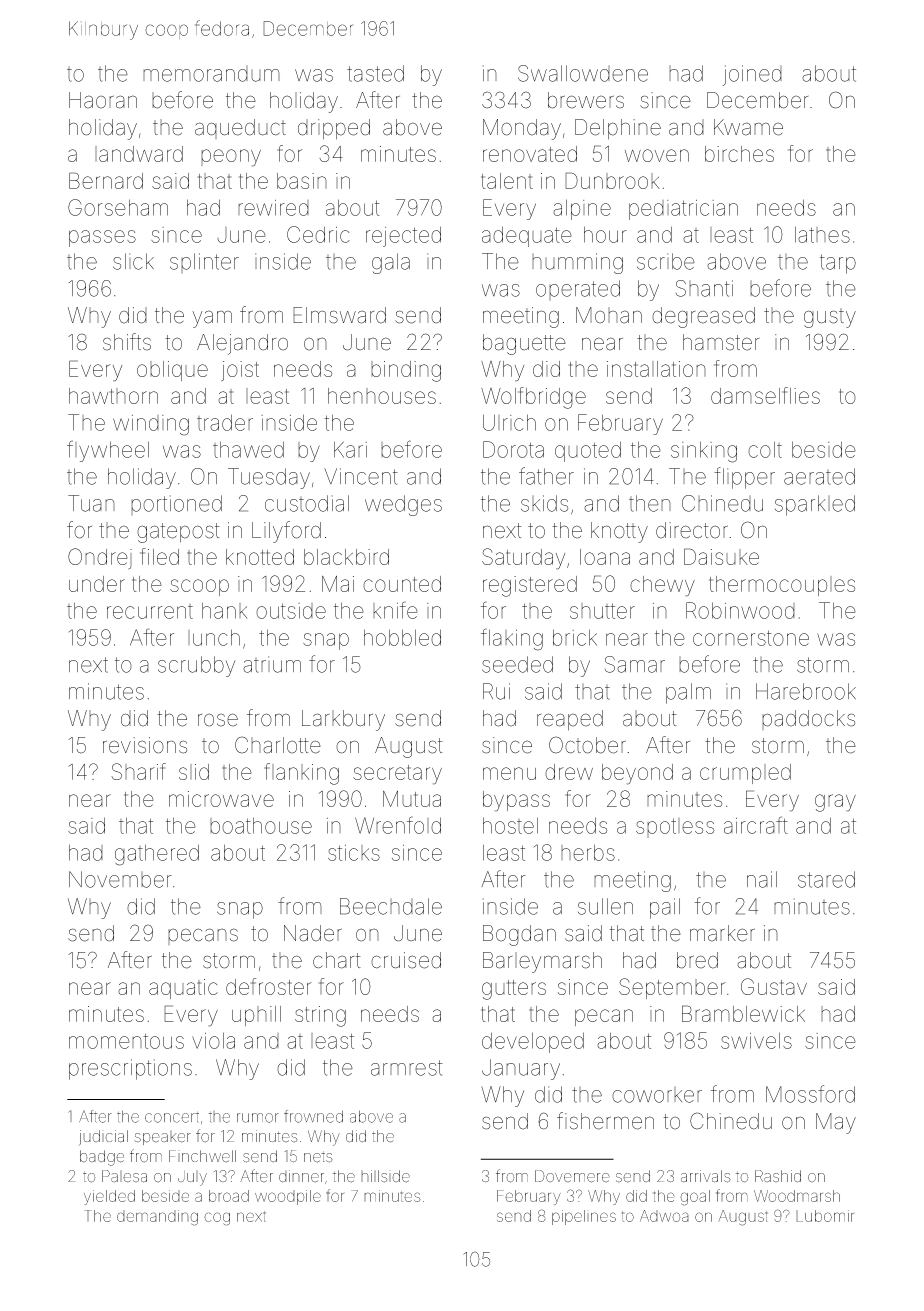 The image size is (924, 1311). I want to click on yam, so click(212, 319).
